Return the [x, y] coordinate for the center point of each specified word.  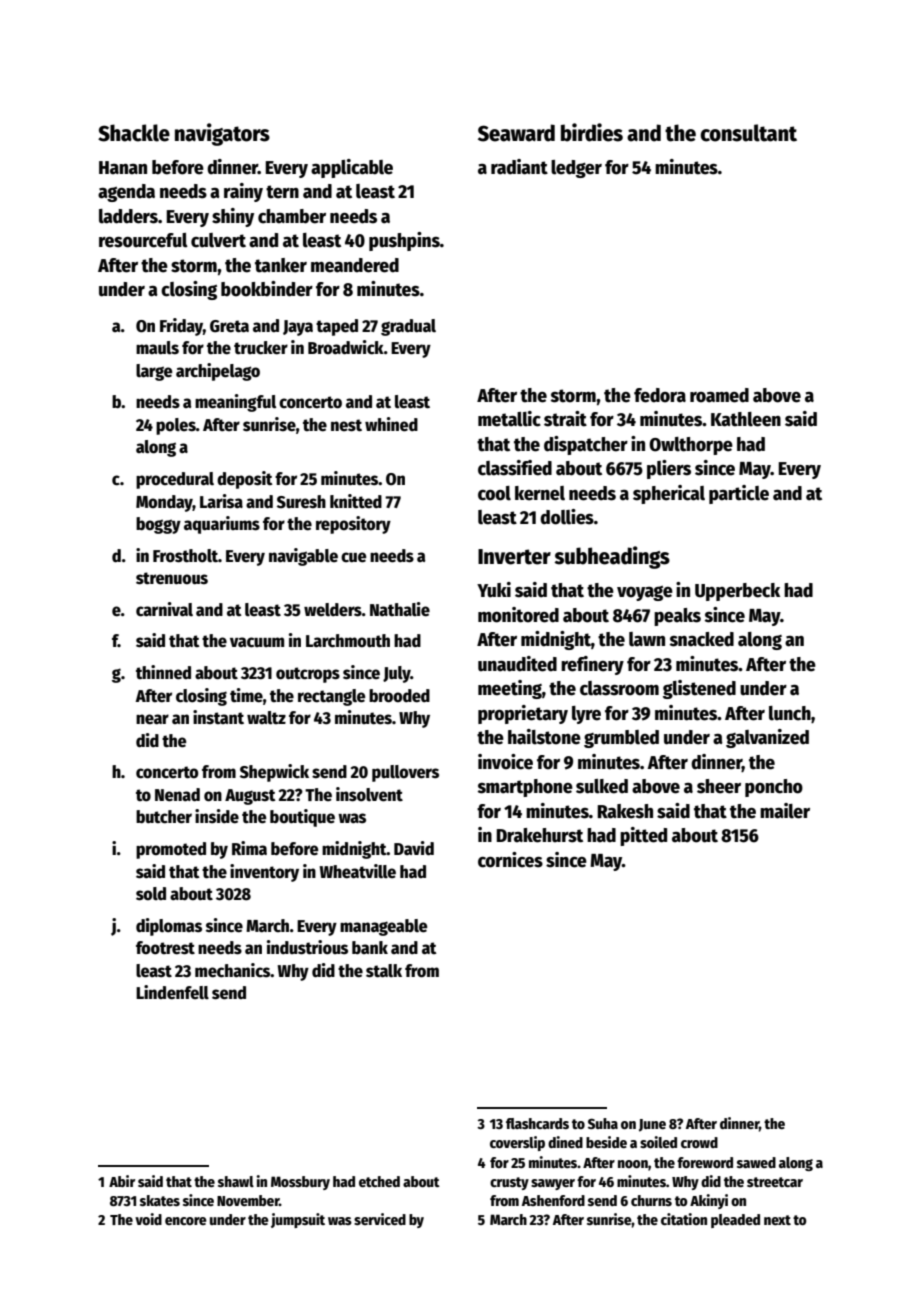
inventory [264, 873]
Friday [181, 327]
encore [186, 1221]
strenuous [172, 578]
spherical [669, 494]
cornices [510, 860]
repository [353, 525]
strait [565, 419]
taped [337, 327]
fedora [660, 395]
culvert [218, 240]
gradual [408, 327]
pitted [643, 836]
